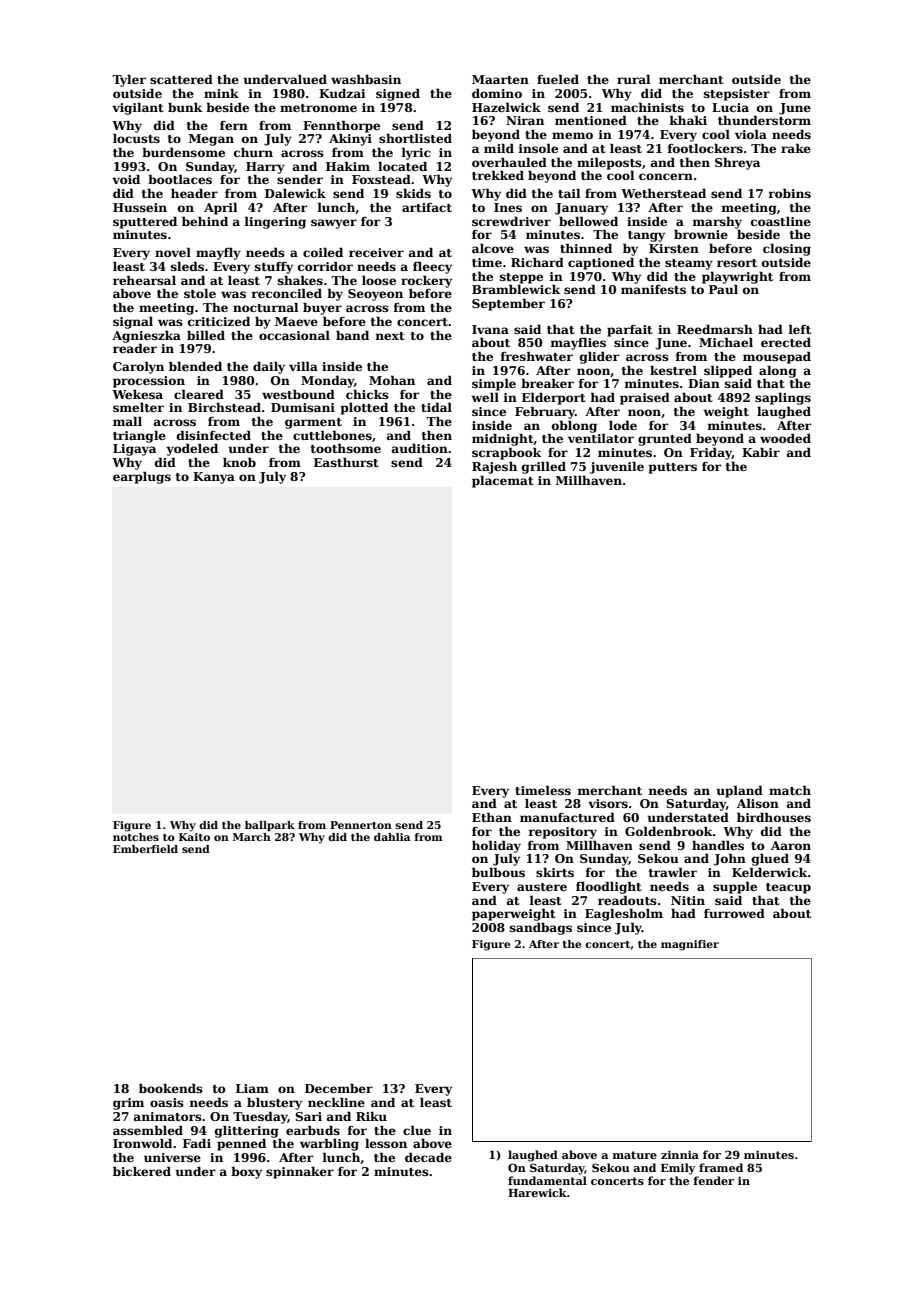  What do you see at coordinates (717, 223) in the screenshot?
I see `marshy` at bounding box center [717, 223].
